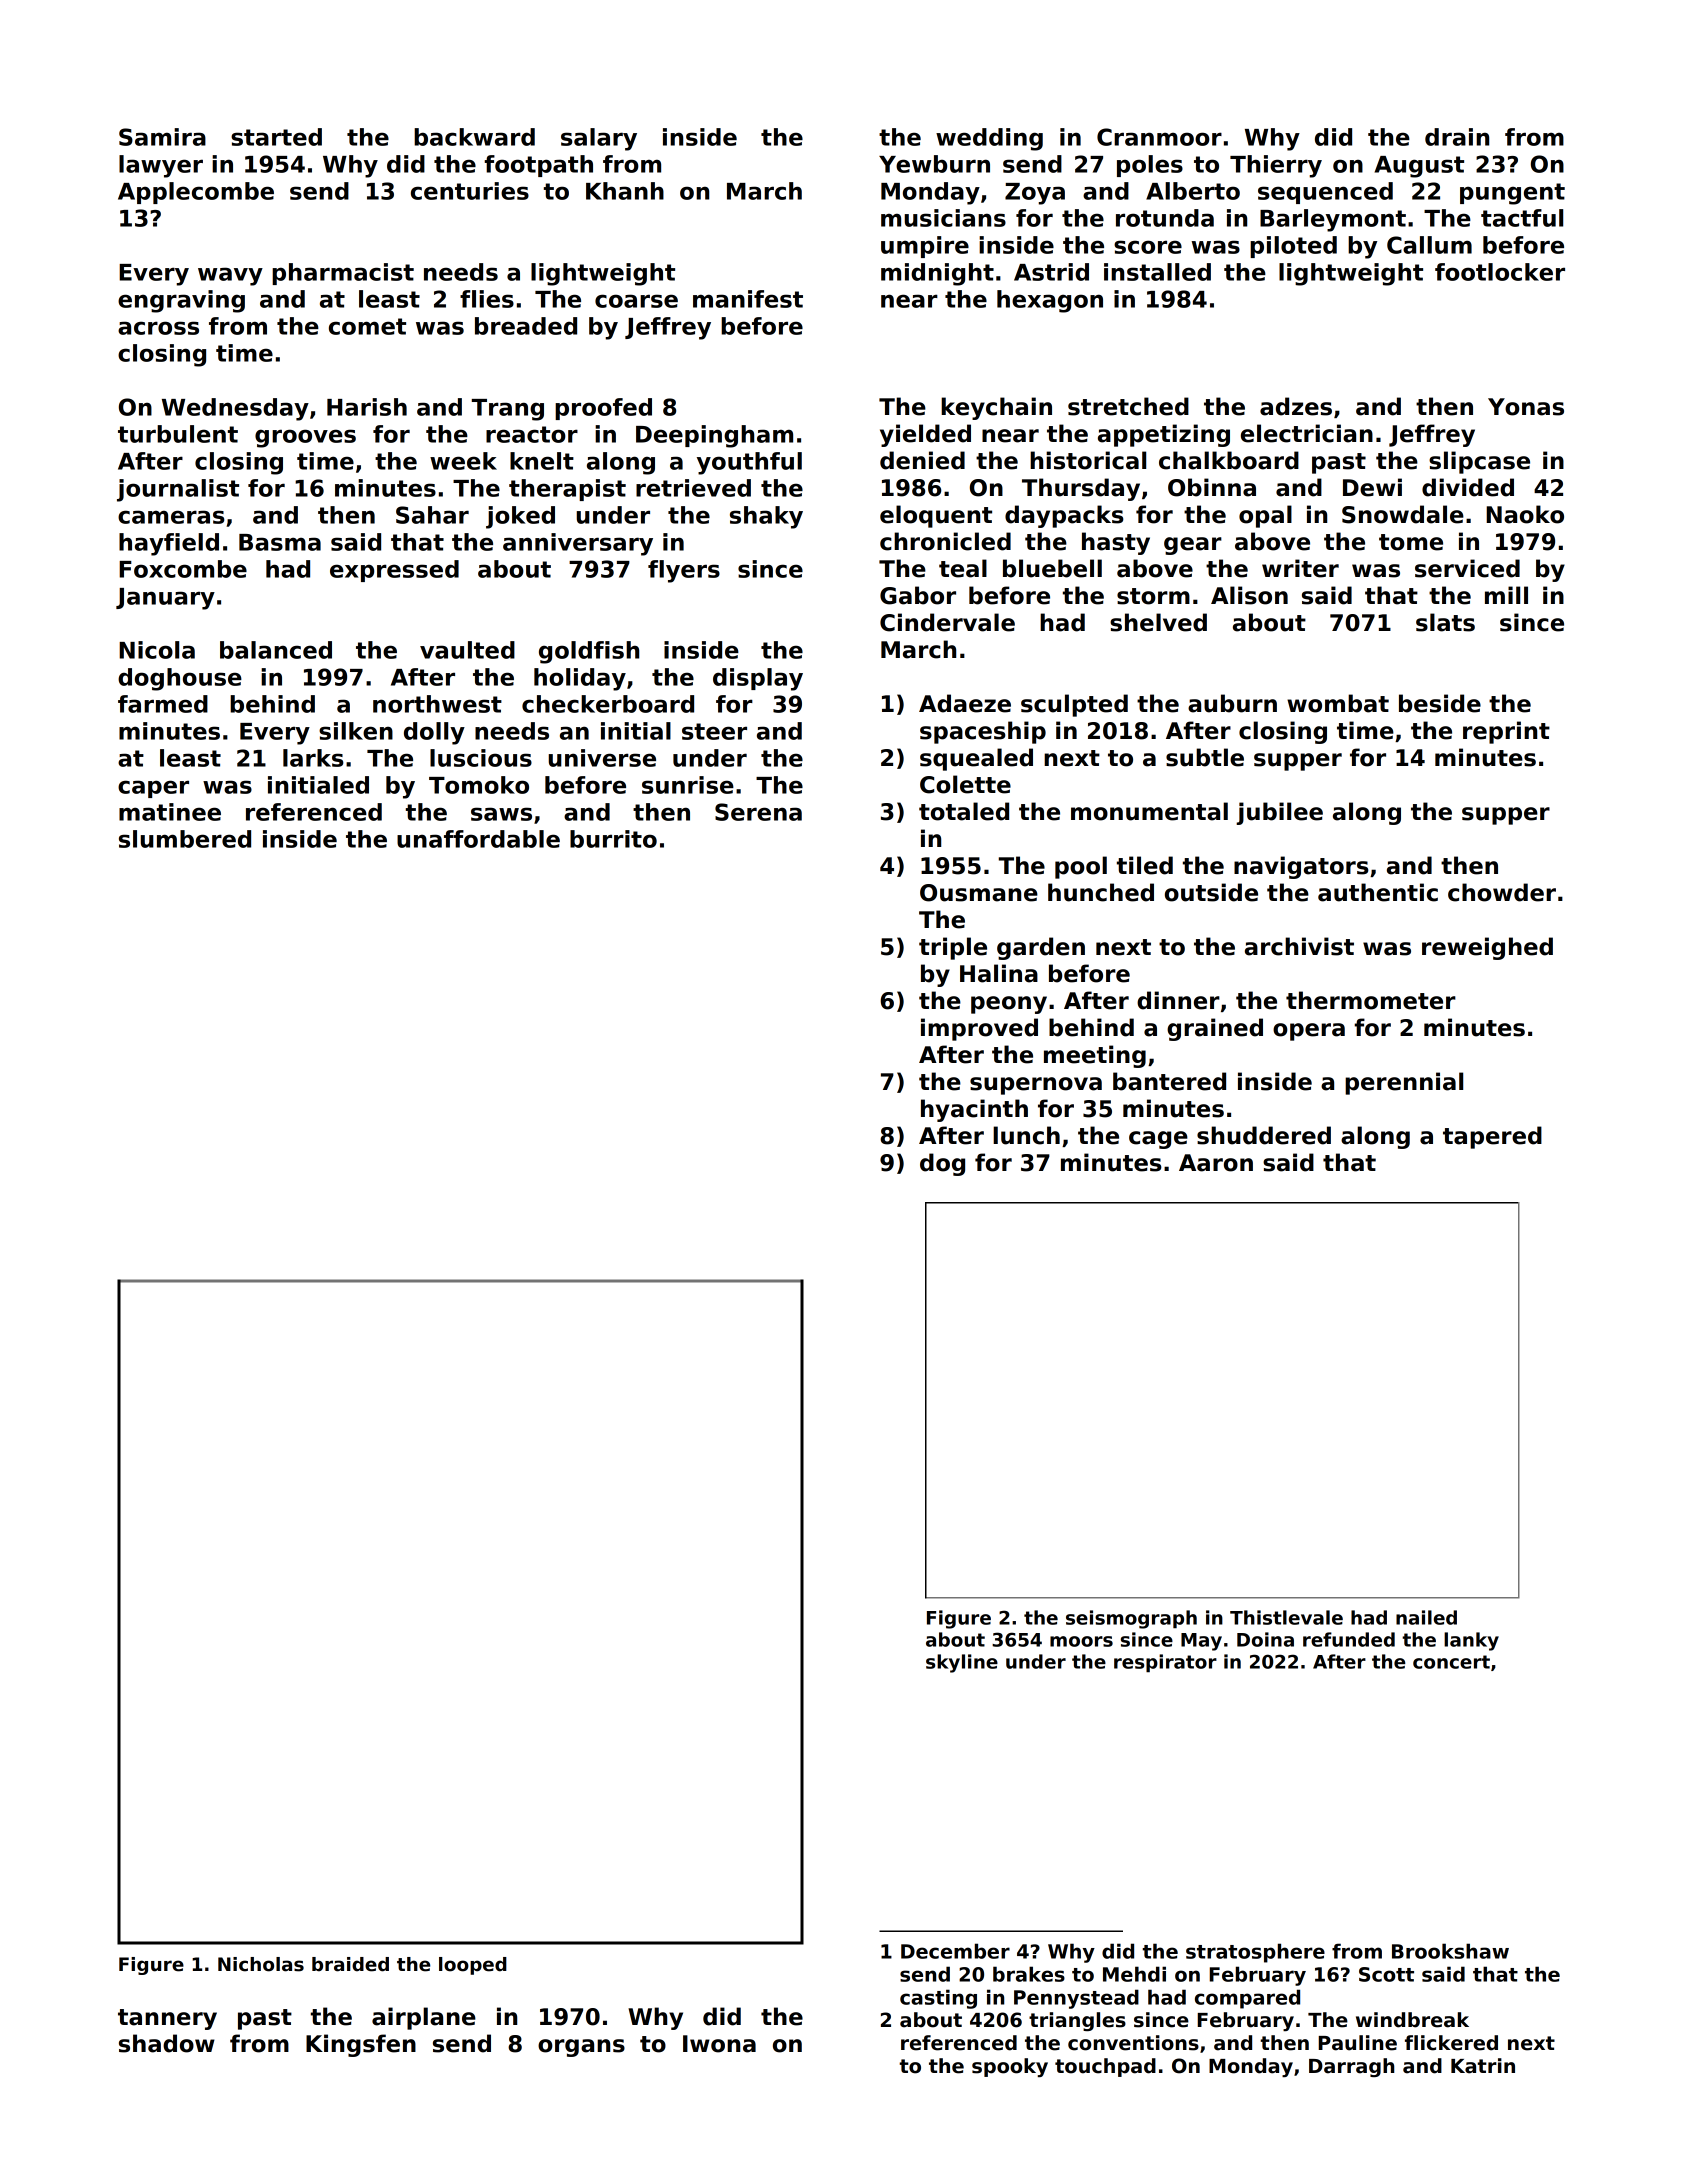 This screenshot has height=2178, width=1683. Describe the element at coordinates (350, 1964) in the screenshot. I see `braided` at that location.
